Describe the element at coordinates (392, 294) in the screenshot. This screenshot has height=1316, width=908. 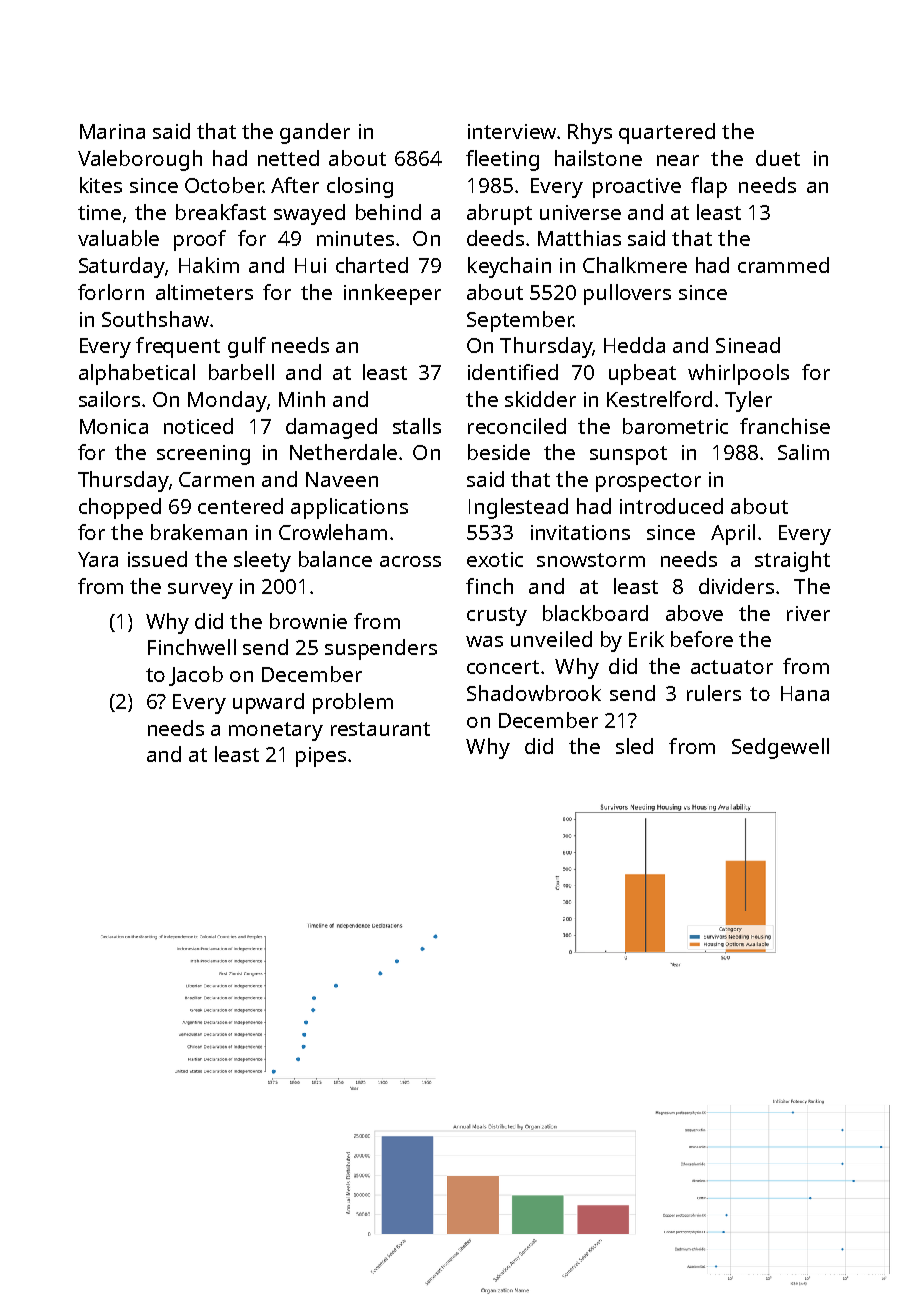
I see `innkeeper` at that location.
